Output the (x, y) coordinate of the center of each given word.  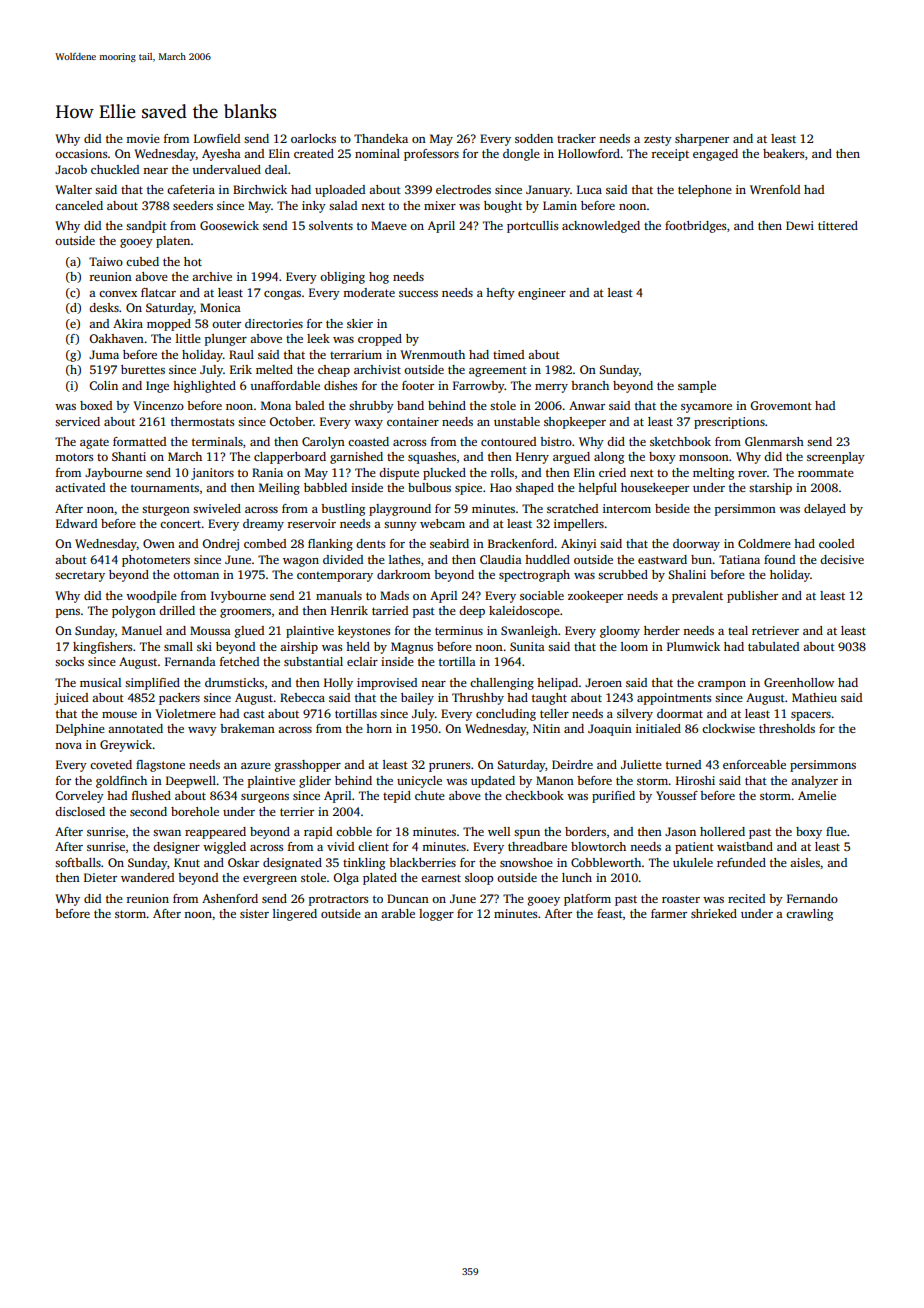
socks (69, 661)
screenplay (836, 458)
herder (662, 630)
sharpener (702, 140)
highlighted (204, 387)
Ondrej (221, 545)
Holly (338, 684)
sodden (534, 138)
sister (254, 913)
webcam (442, 523)
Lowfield (217, 138)
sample (697, 387)
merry (551, 388)
